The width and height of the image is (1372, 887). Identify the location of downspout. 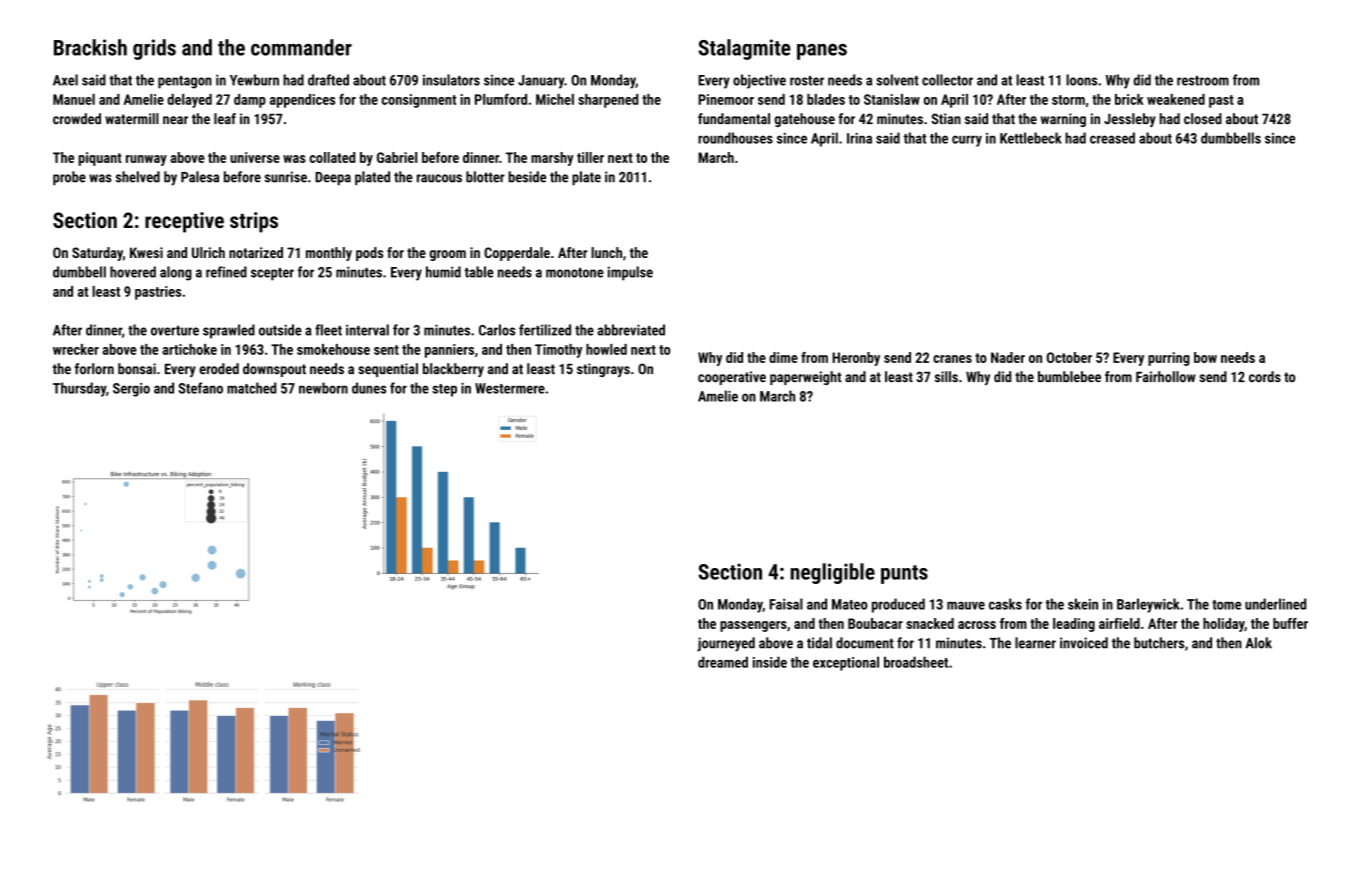
(274, 370).
